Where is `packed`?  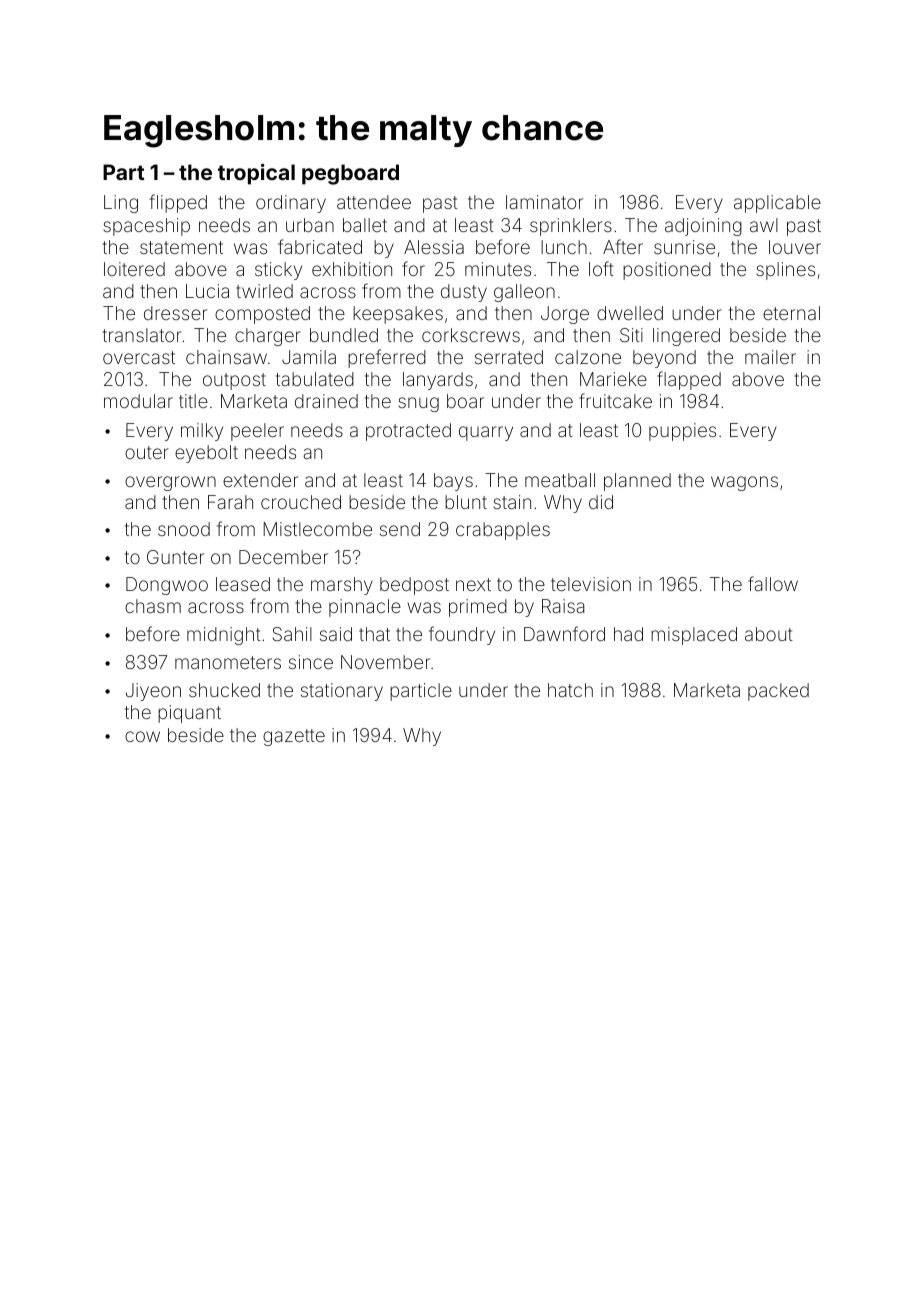 packed is located at coordinates (778, 692).
